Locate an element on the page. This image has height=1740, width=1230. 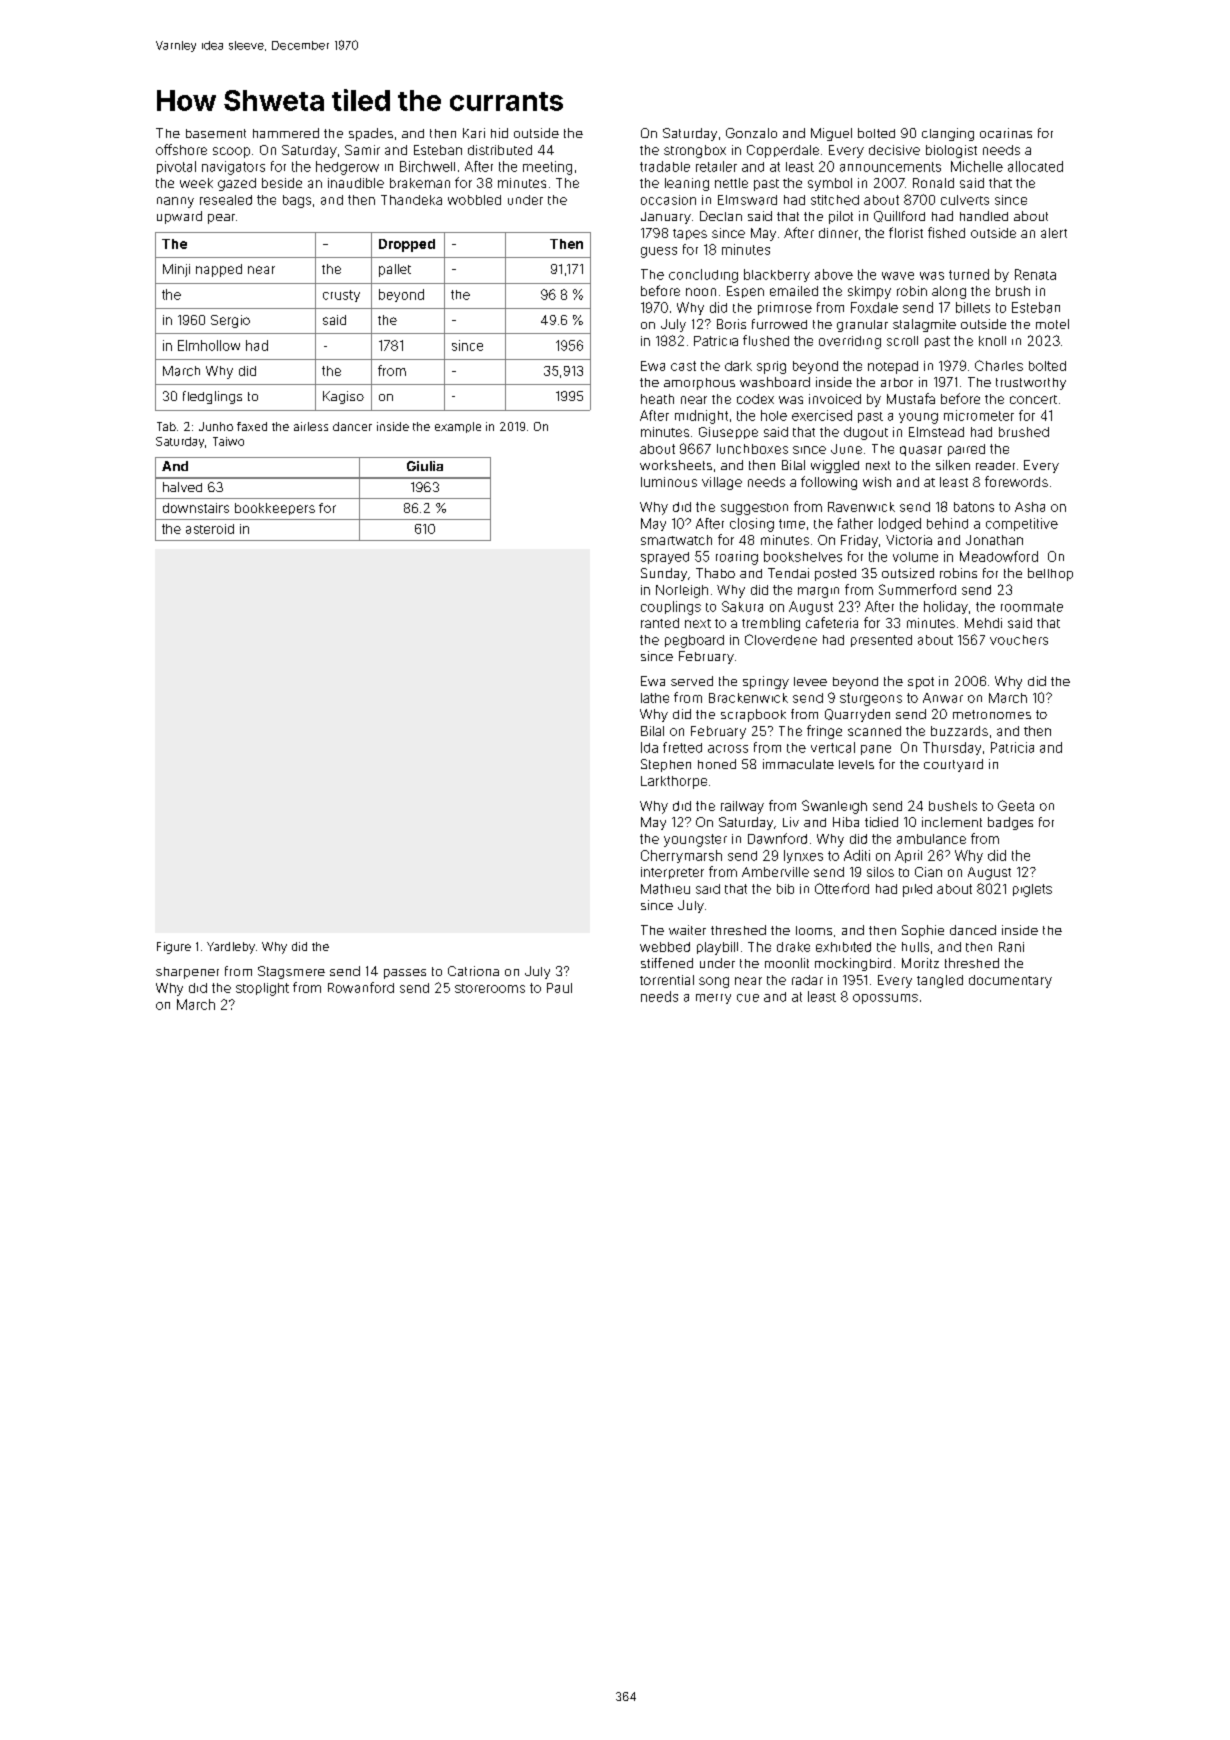
Minji is located at coordinates (176, 270).
